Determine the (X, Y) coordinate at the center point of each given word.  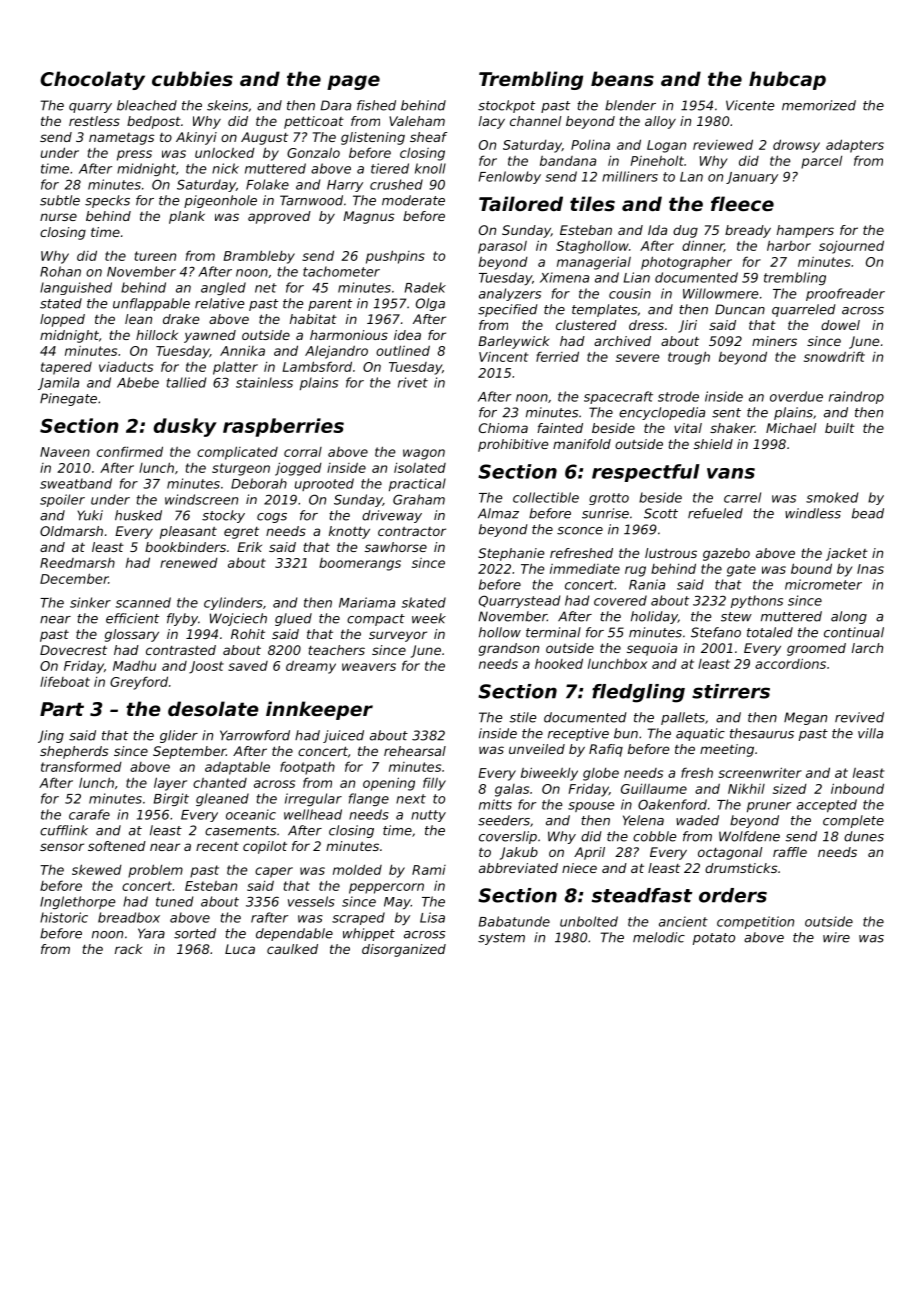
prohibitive (513, 445)
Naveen (65, 452)
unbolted (589, 921)
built (840, 428)
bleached (147, 105)
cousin (630, 293)
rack (128, 949)
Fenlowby (510, 177)
